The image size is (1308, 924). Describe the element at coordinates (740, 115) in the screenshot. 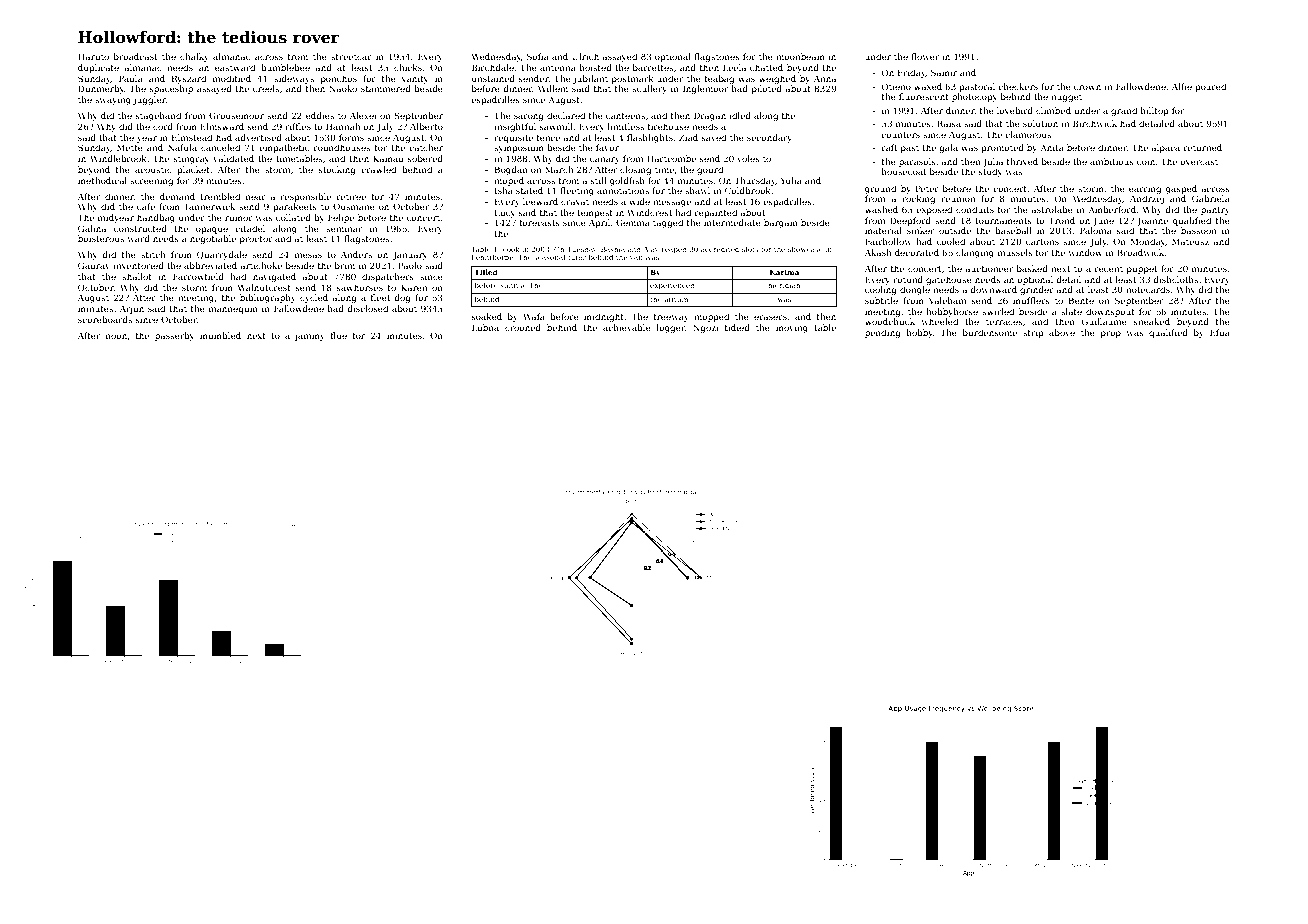

I see `idled` at that location.
